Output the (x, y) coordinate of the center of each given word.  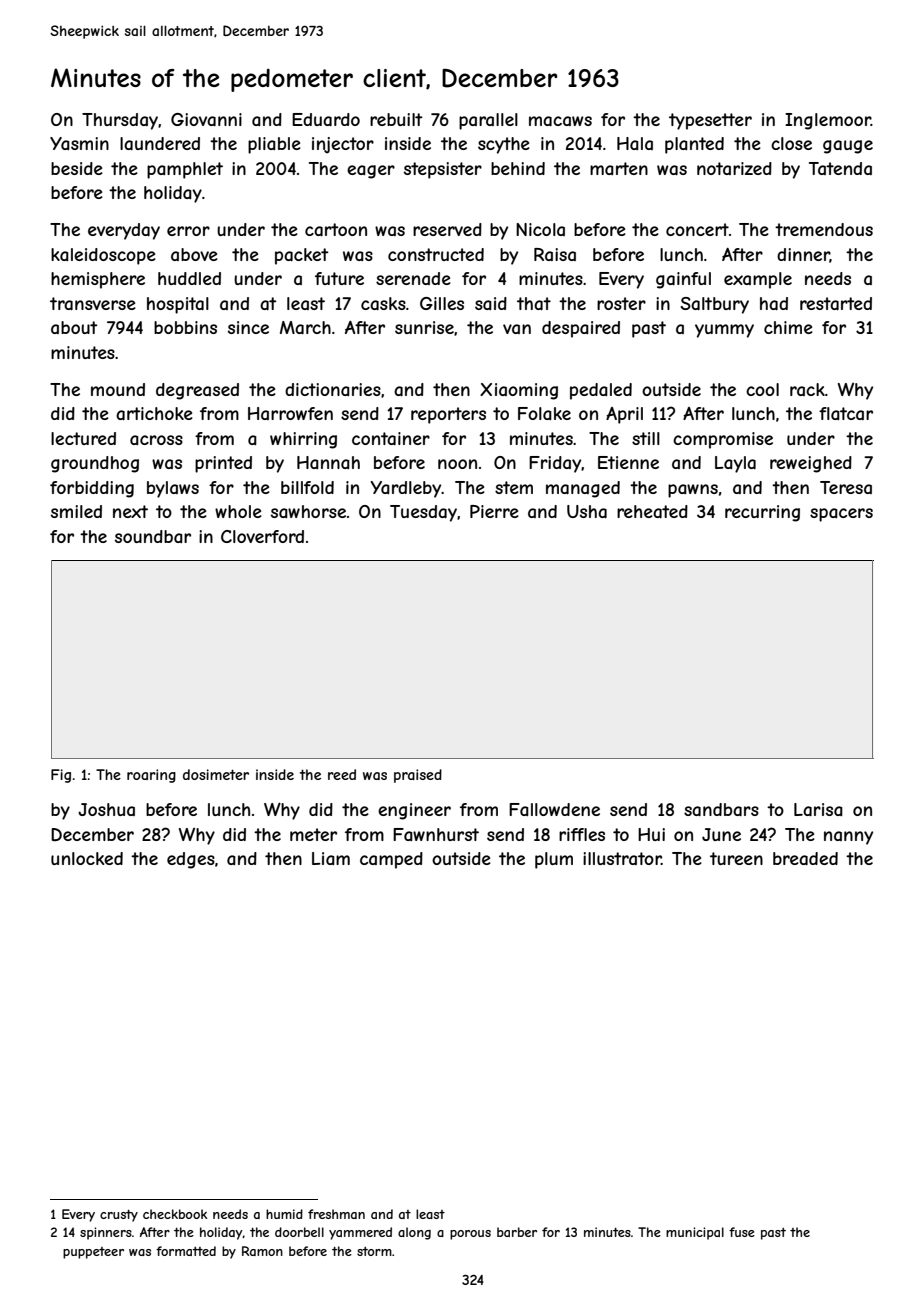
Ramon (262, 1251)
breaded (805, 858)
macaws (560, 121)
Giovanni (206, 119)
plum (554, 860)
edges (191, 860)
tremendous (824, 229)
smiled (76, 511)
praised (418, 776)
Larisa (818, 809)
